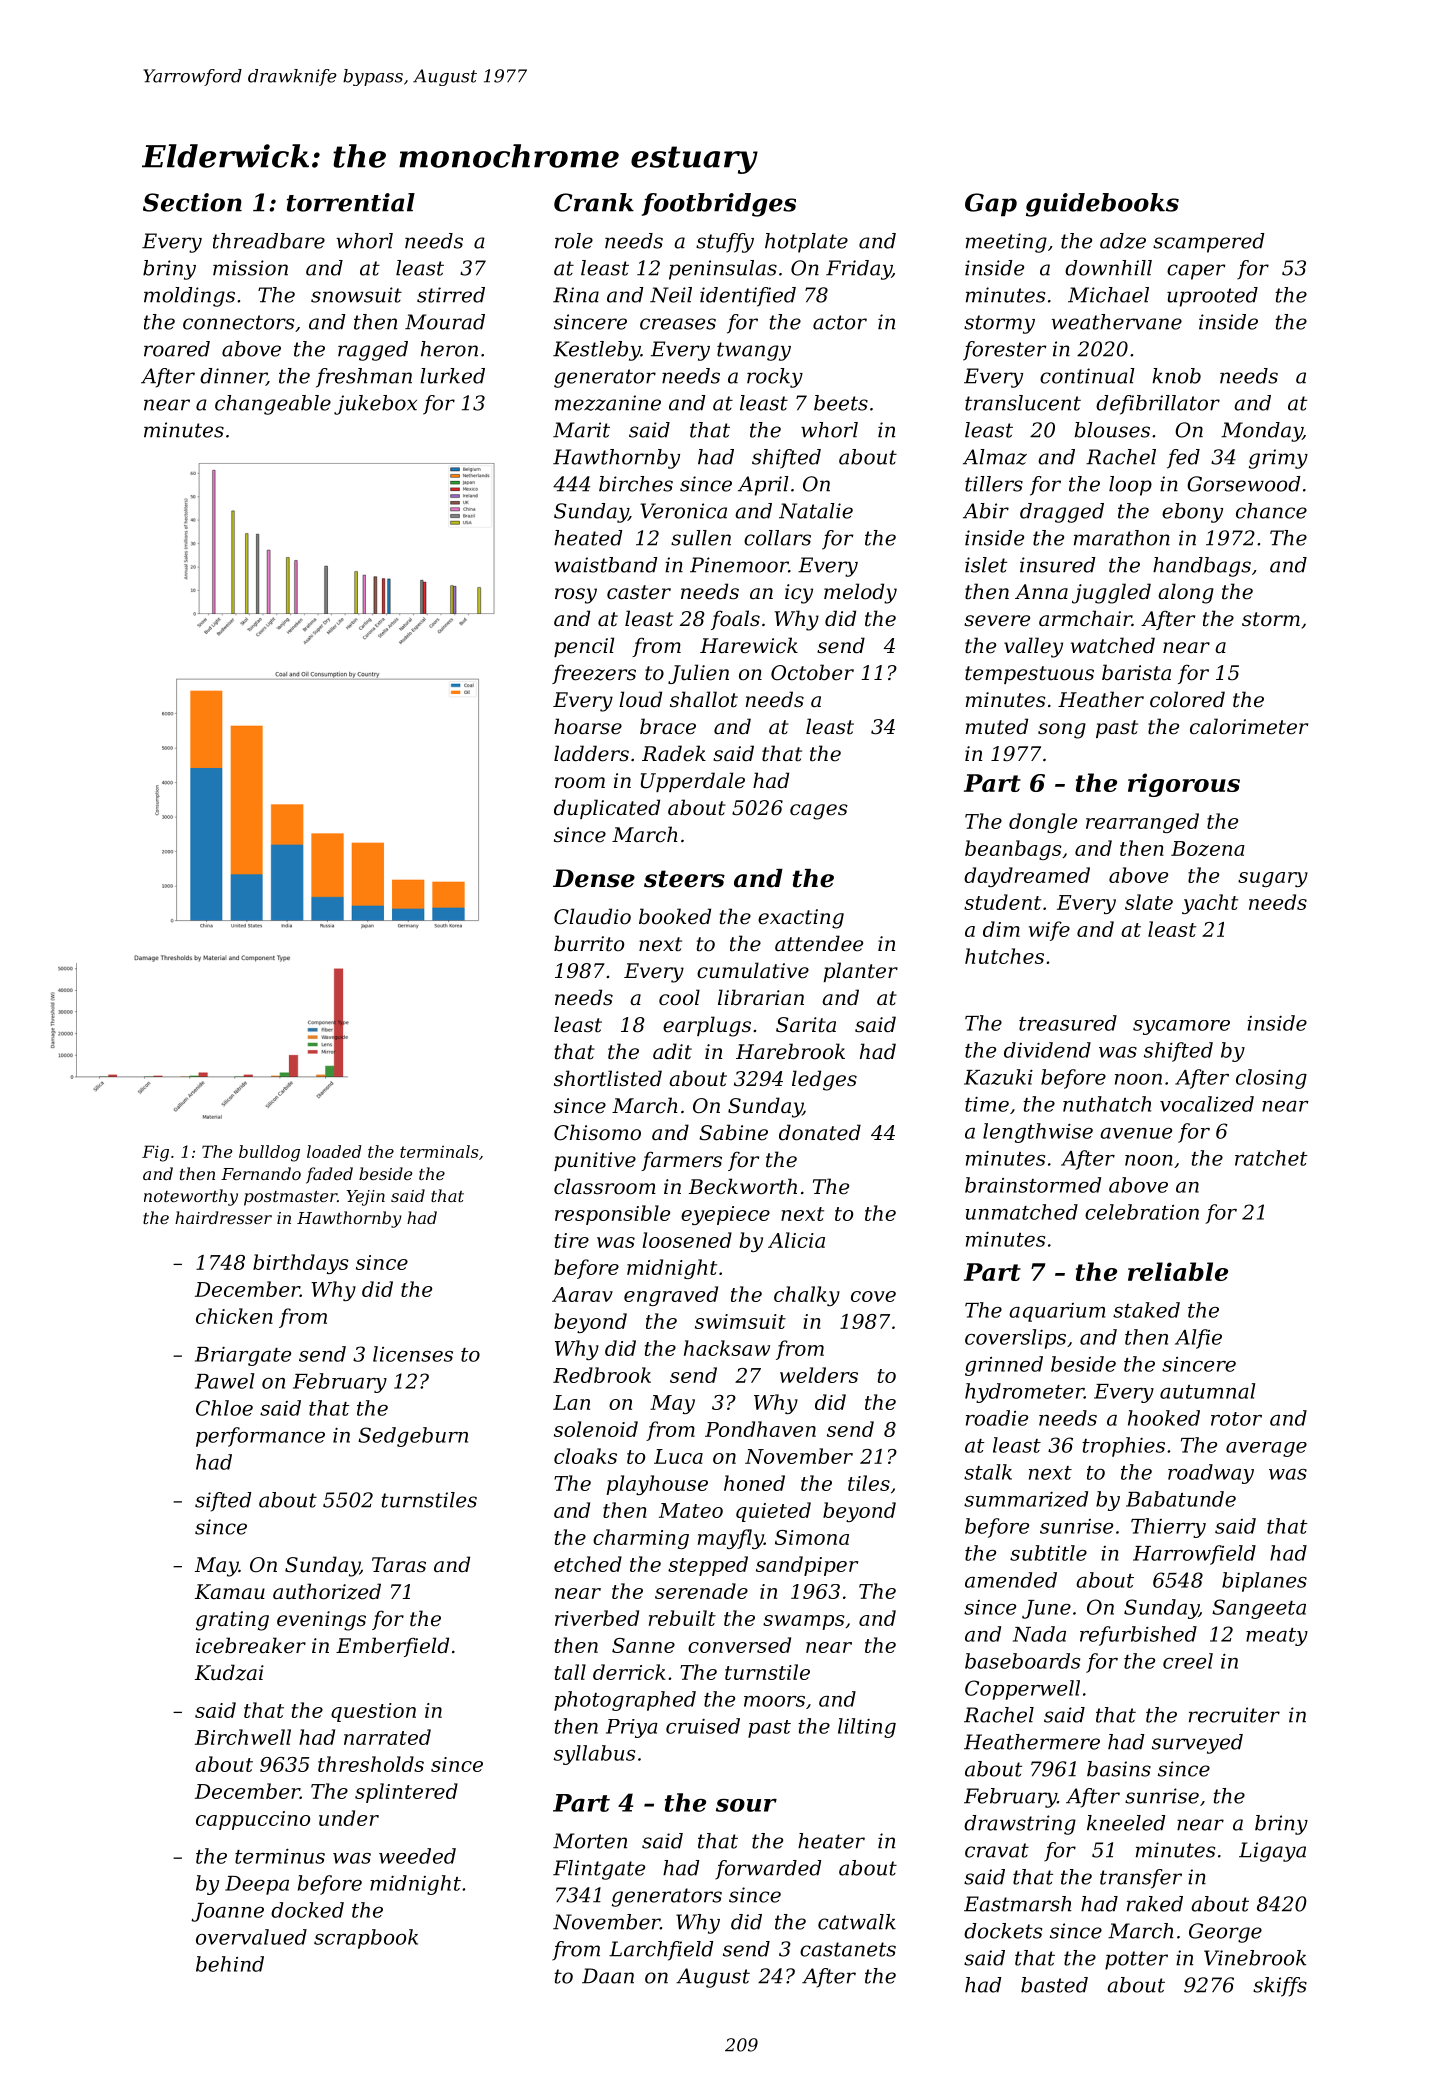 Image resolution: width=1450 pixels, height=2100 pixels. Describe the element at coordinates (192, 202) in the image. I see `Section` at that location.
